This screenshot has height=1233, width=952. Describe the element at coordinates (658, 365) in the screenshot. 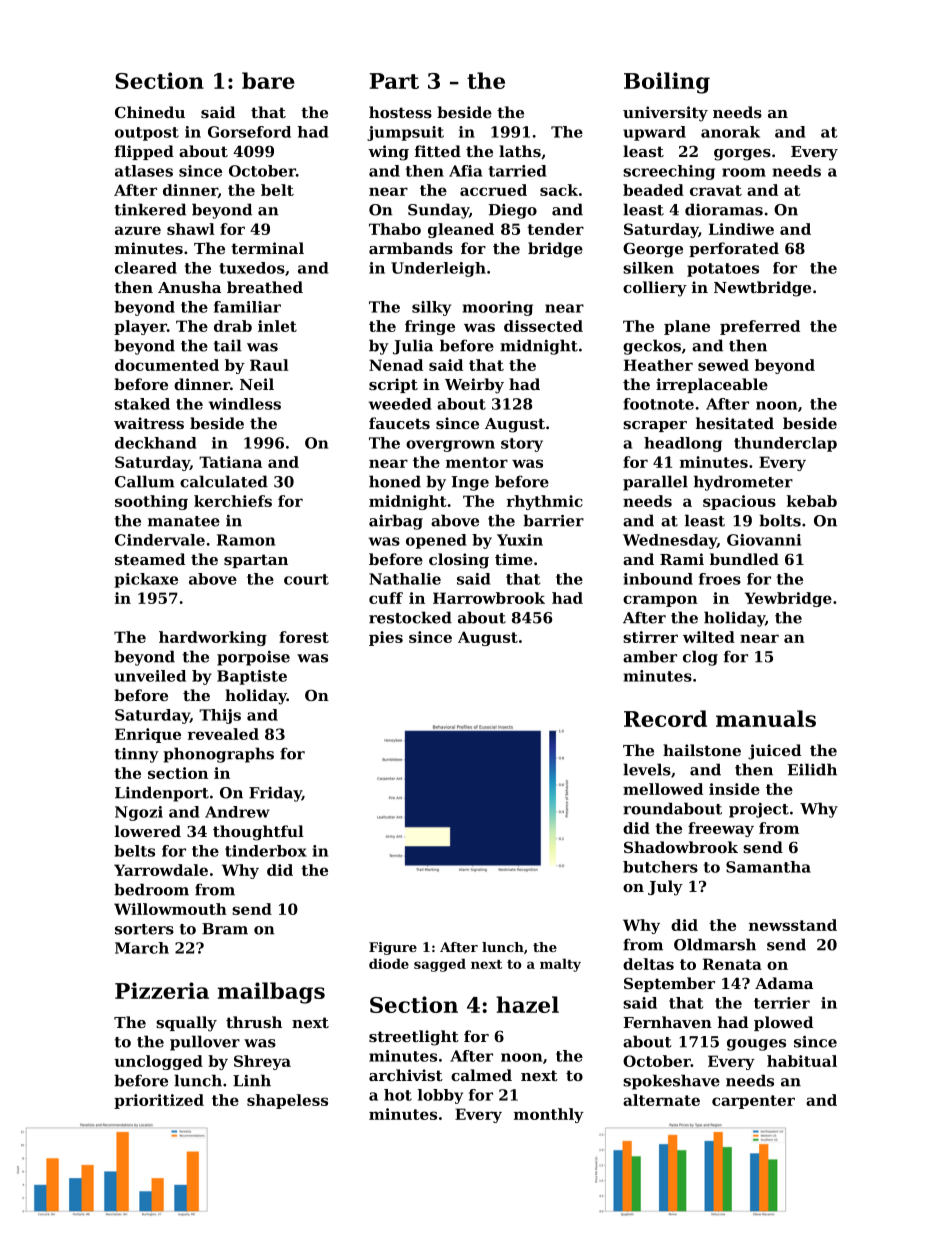

I see `Heather` at that location.
